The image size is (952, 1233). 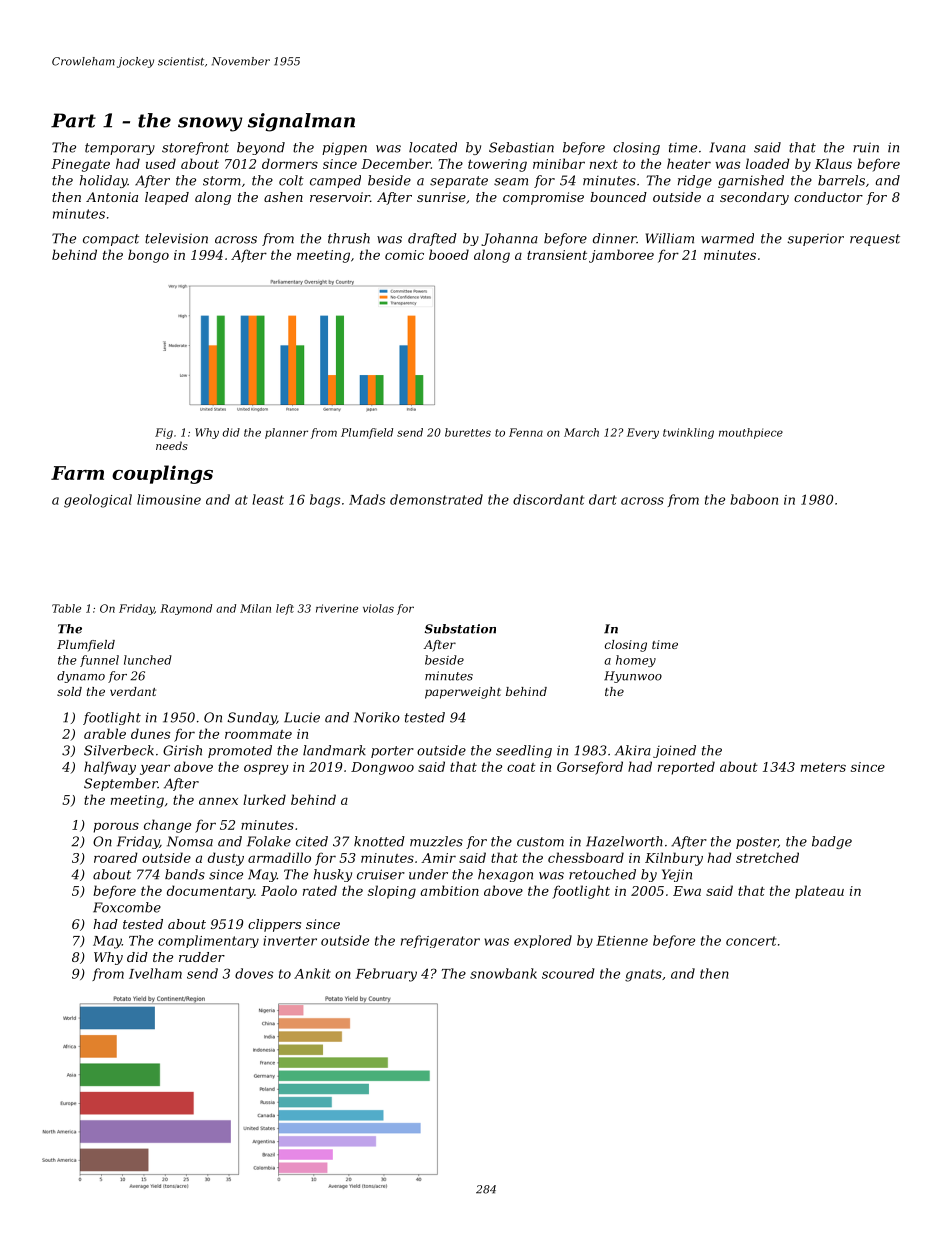 I want to click on seam, so click(x=511, y=182).
